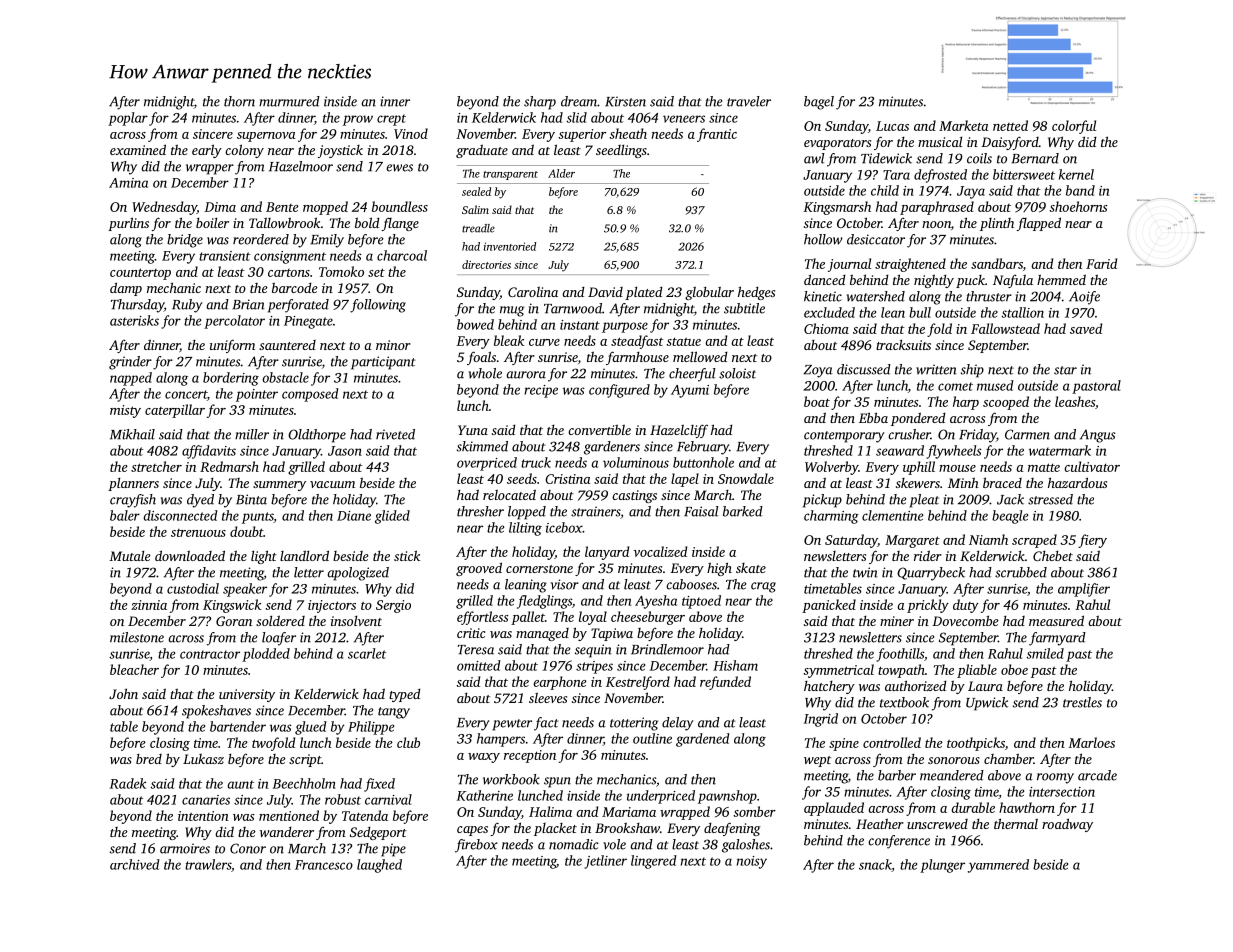 Image resolution: width=1233 pixels, height=952 pixels. What do you see at coordinates (232, 346) in the screenshot?
I see `uniform` at bounding box center [232, 346].
